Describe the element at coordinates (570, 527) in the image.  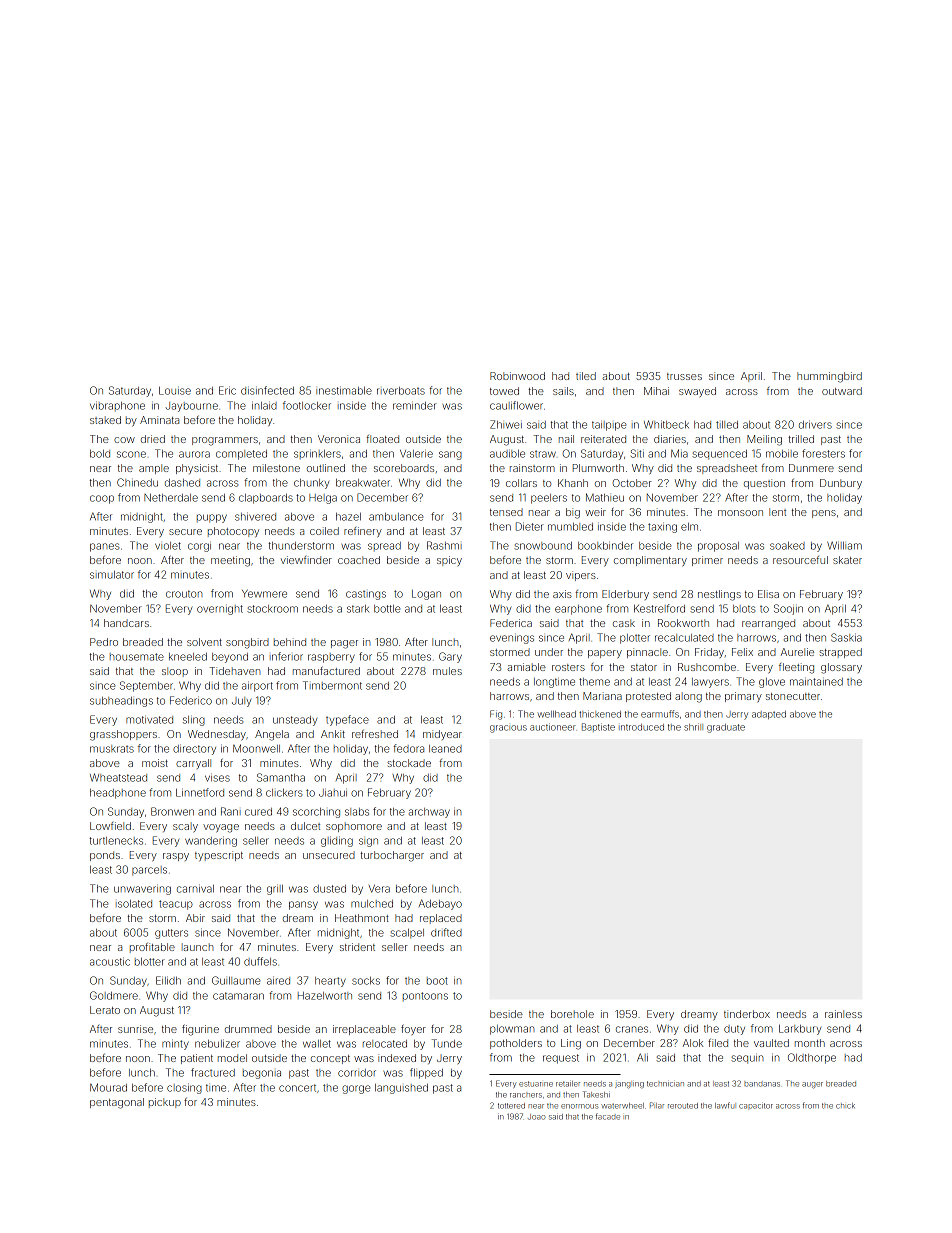
I see `mumbled` at that location.
